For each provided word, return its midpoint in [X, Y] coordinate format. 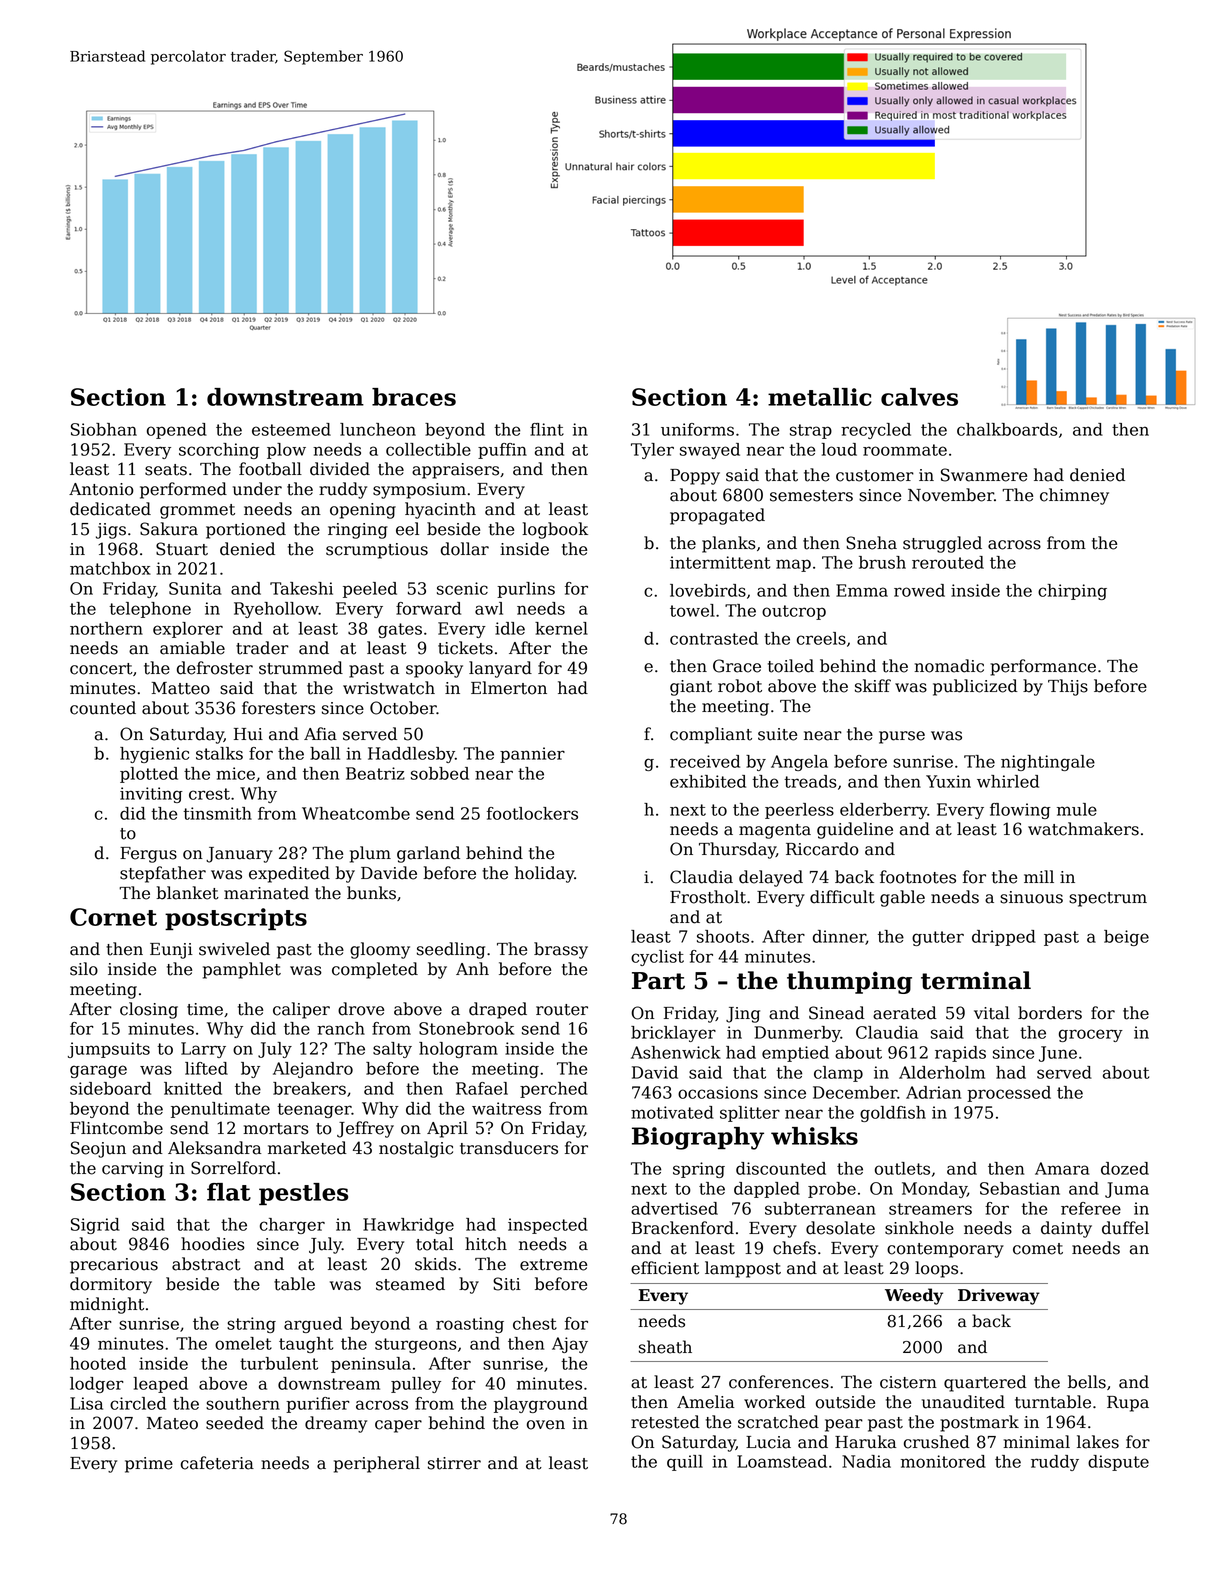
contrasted [714, 638]
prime [149, 1465]
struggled [942, 544]
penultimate [220, 1110]
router [562, 1010]
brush [882, 562]
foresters [278, 708]
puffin [502, 451]
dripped [1004, 938]
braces [414, 397]
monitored [943, 1461]
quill [685, 1463]
